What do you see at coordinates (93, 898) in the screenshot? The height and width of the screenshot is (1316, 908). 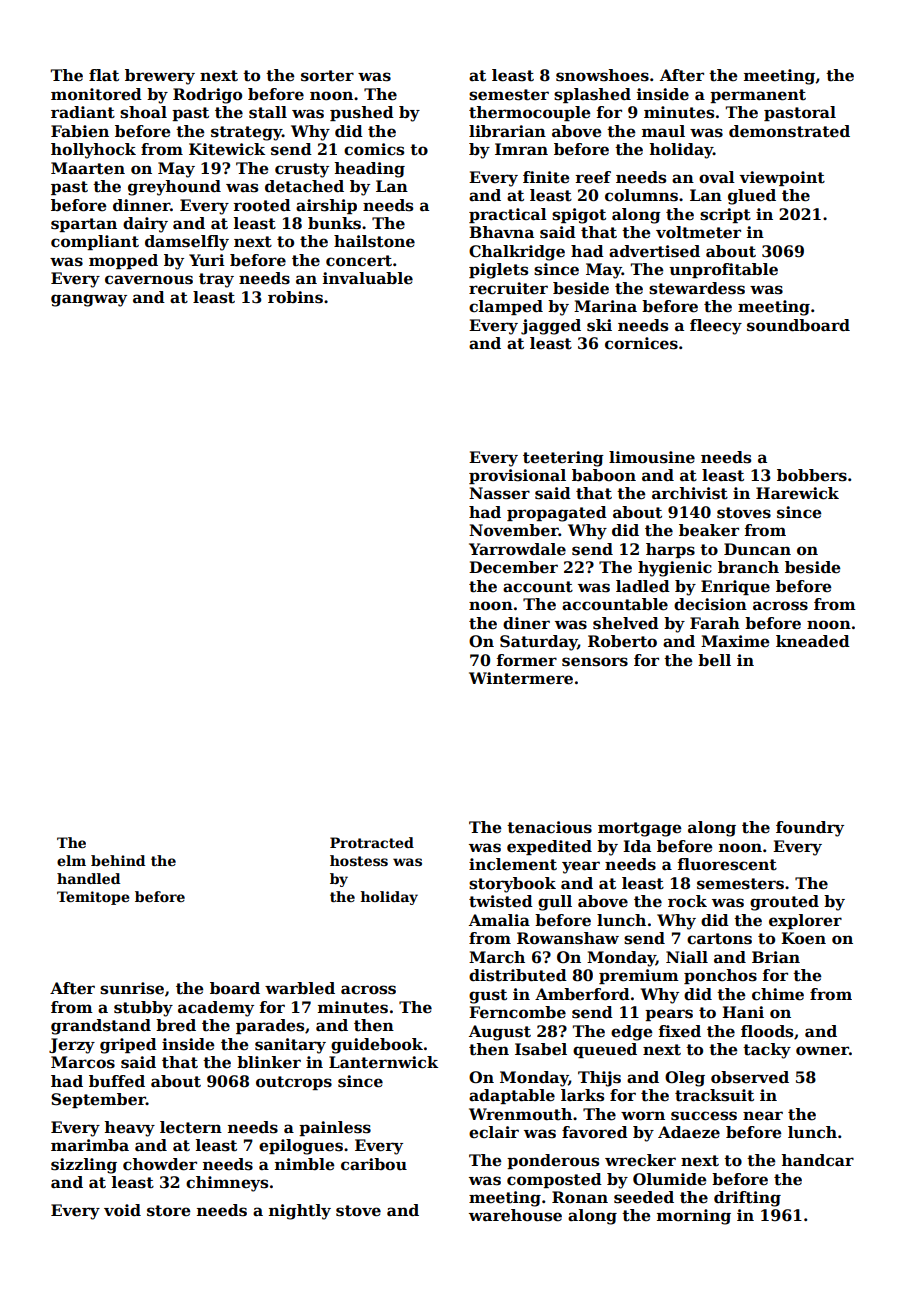 I see `Temitope` at bounding box center [93, 898].
